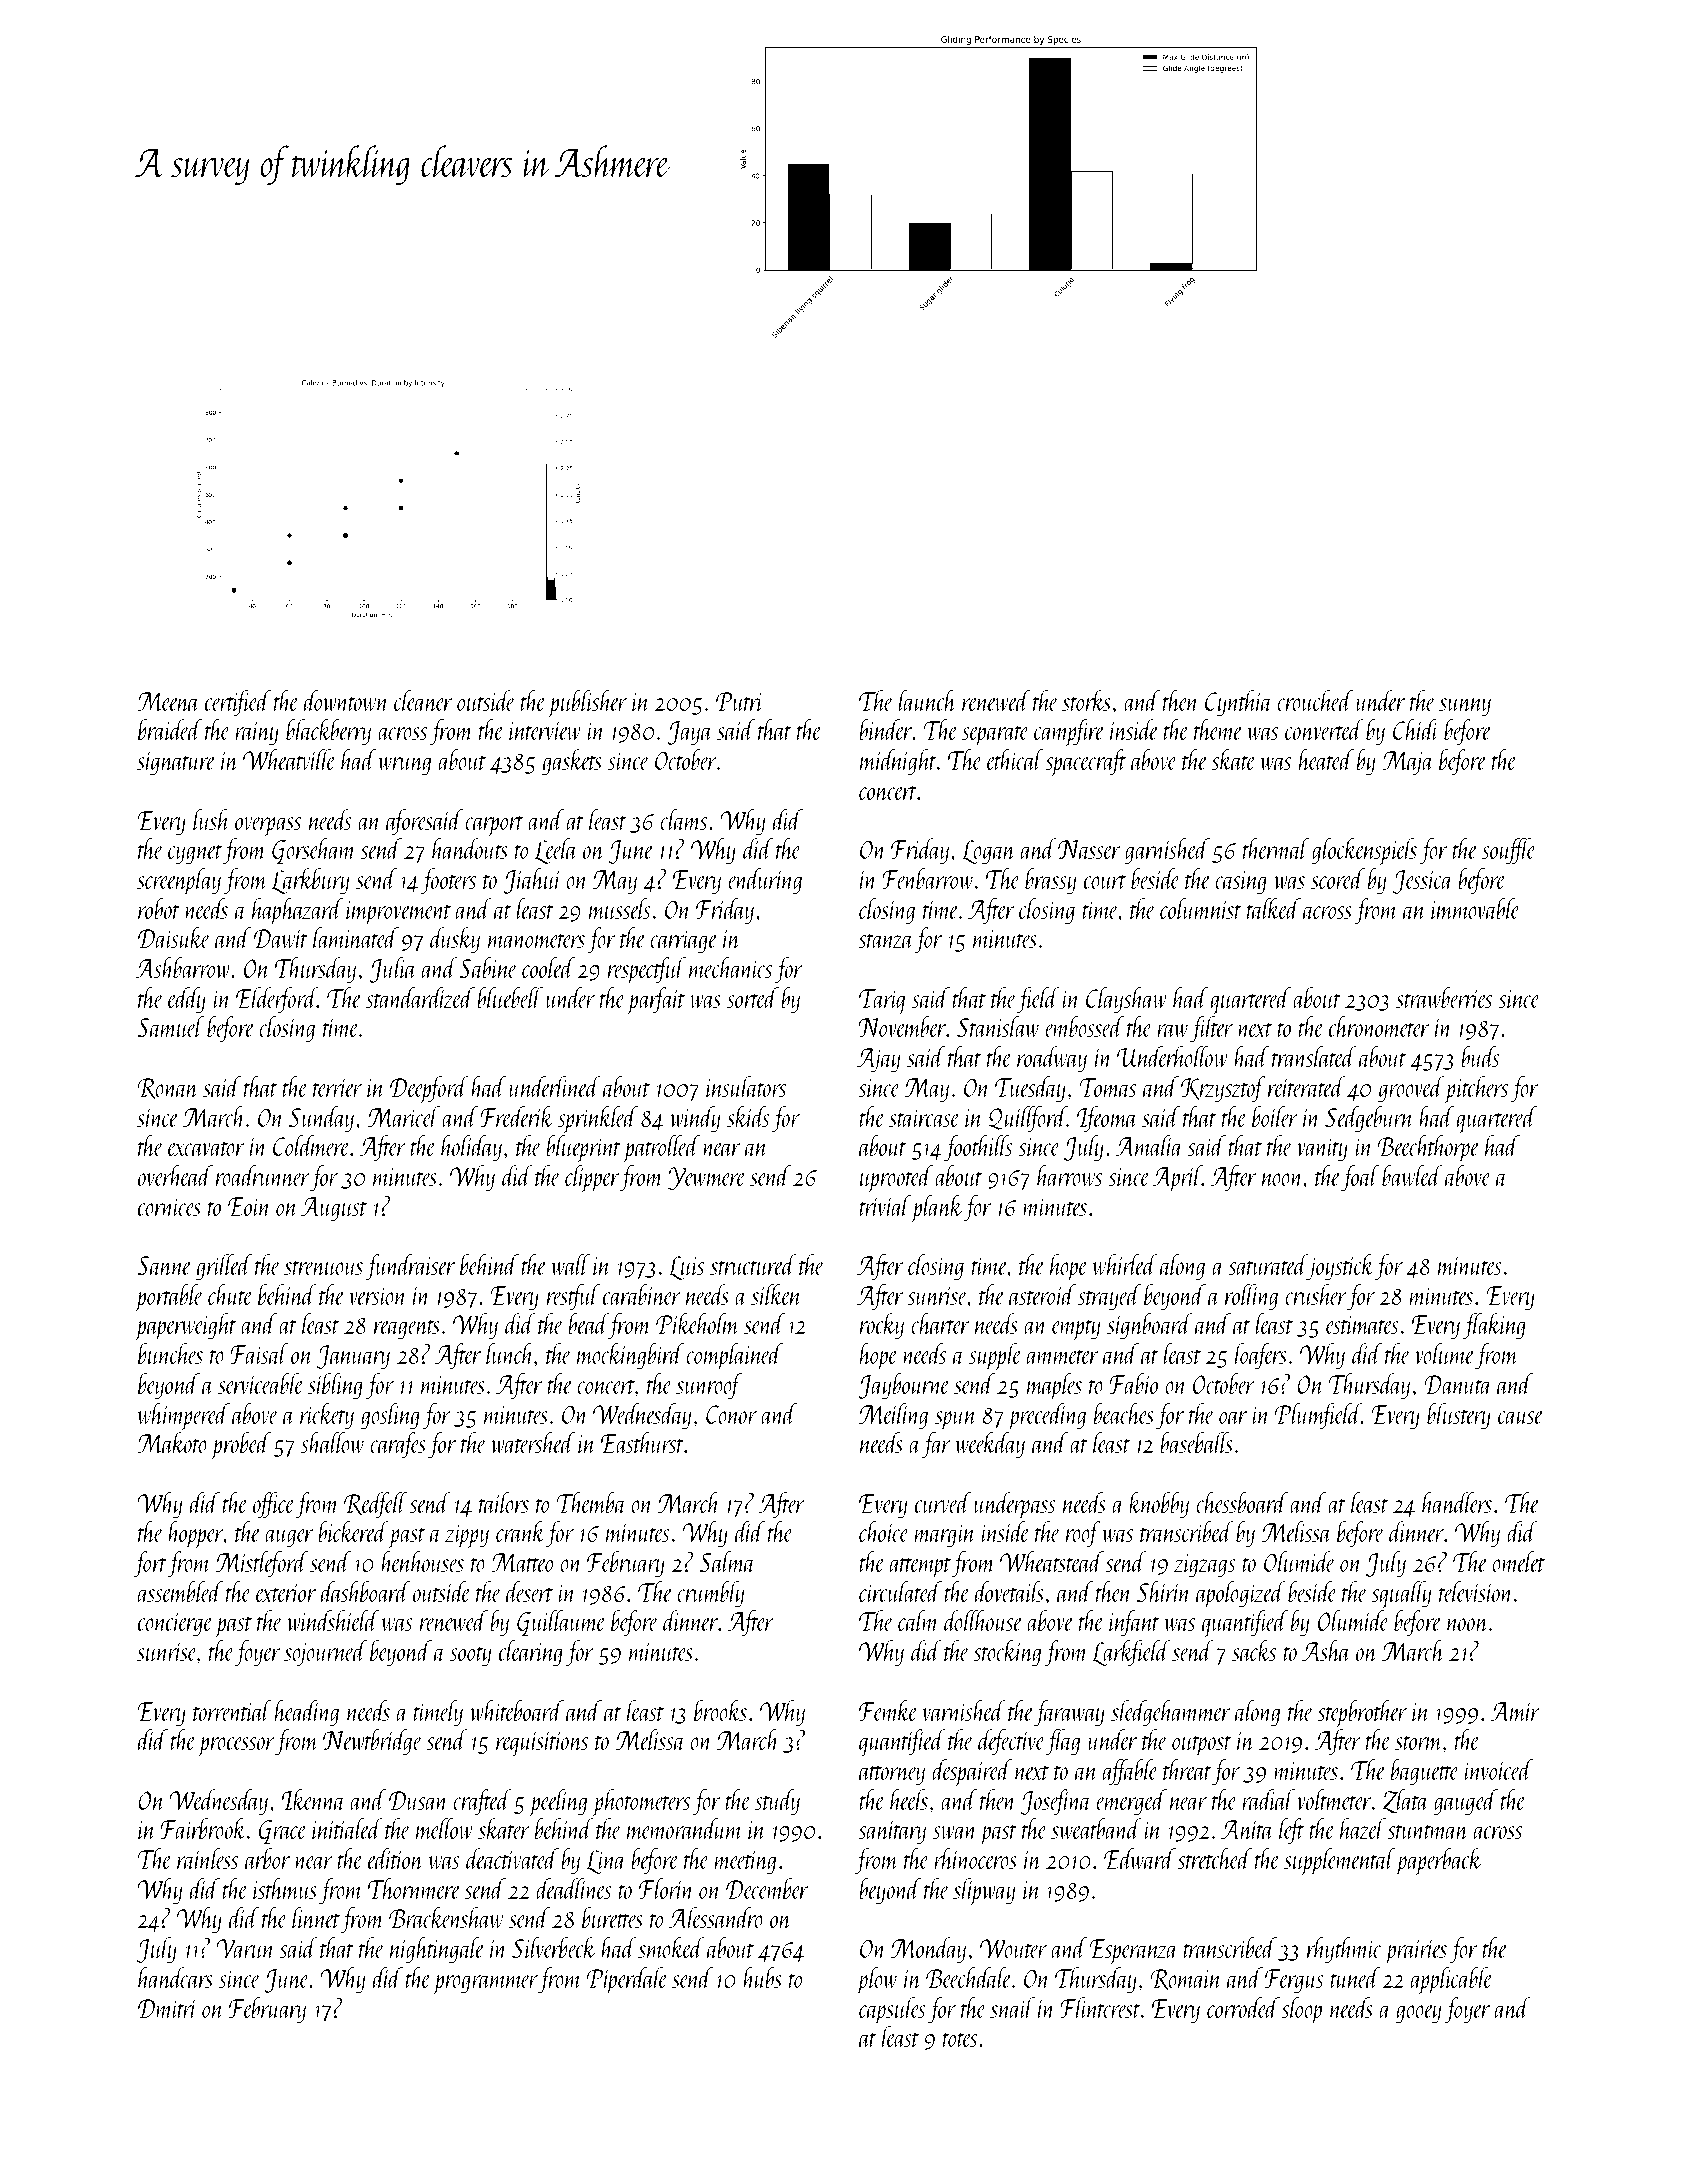 This screenshot has width=1683, height=2178. What do you see at coordinates (627, 1980) in the screenshot?
I see `Piperdale` at bounding box center [627, 1980].
